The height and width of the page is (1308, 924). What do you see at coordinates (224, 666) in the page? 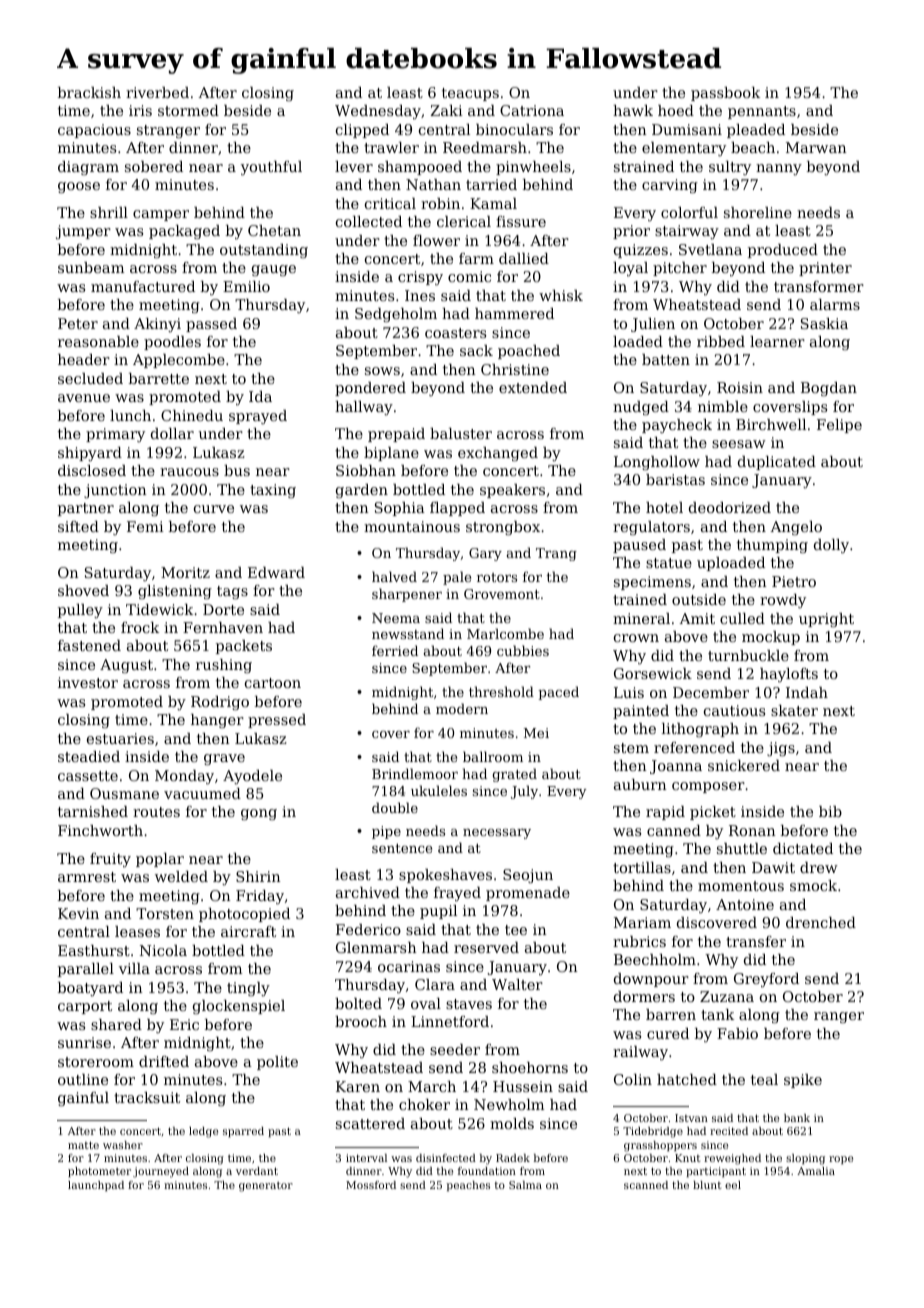
I see `rushing` at bounding box center [224, 666].
